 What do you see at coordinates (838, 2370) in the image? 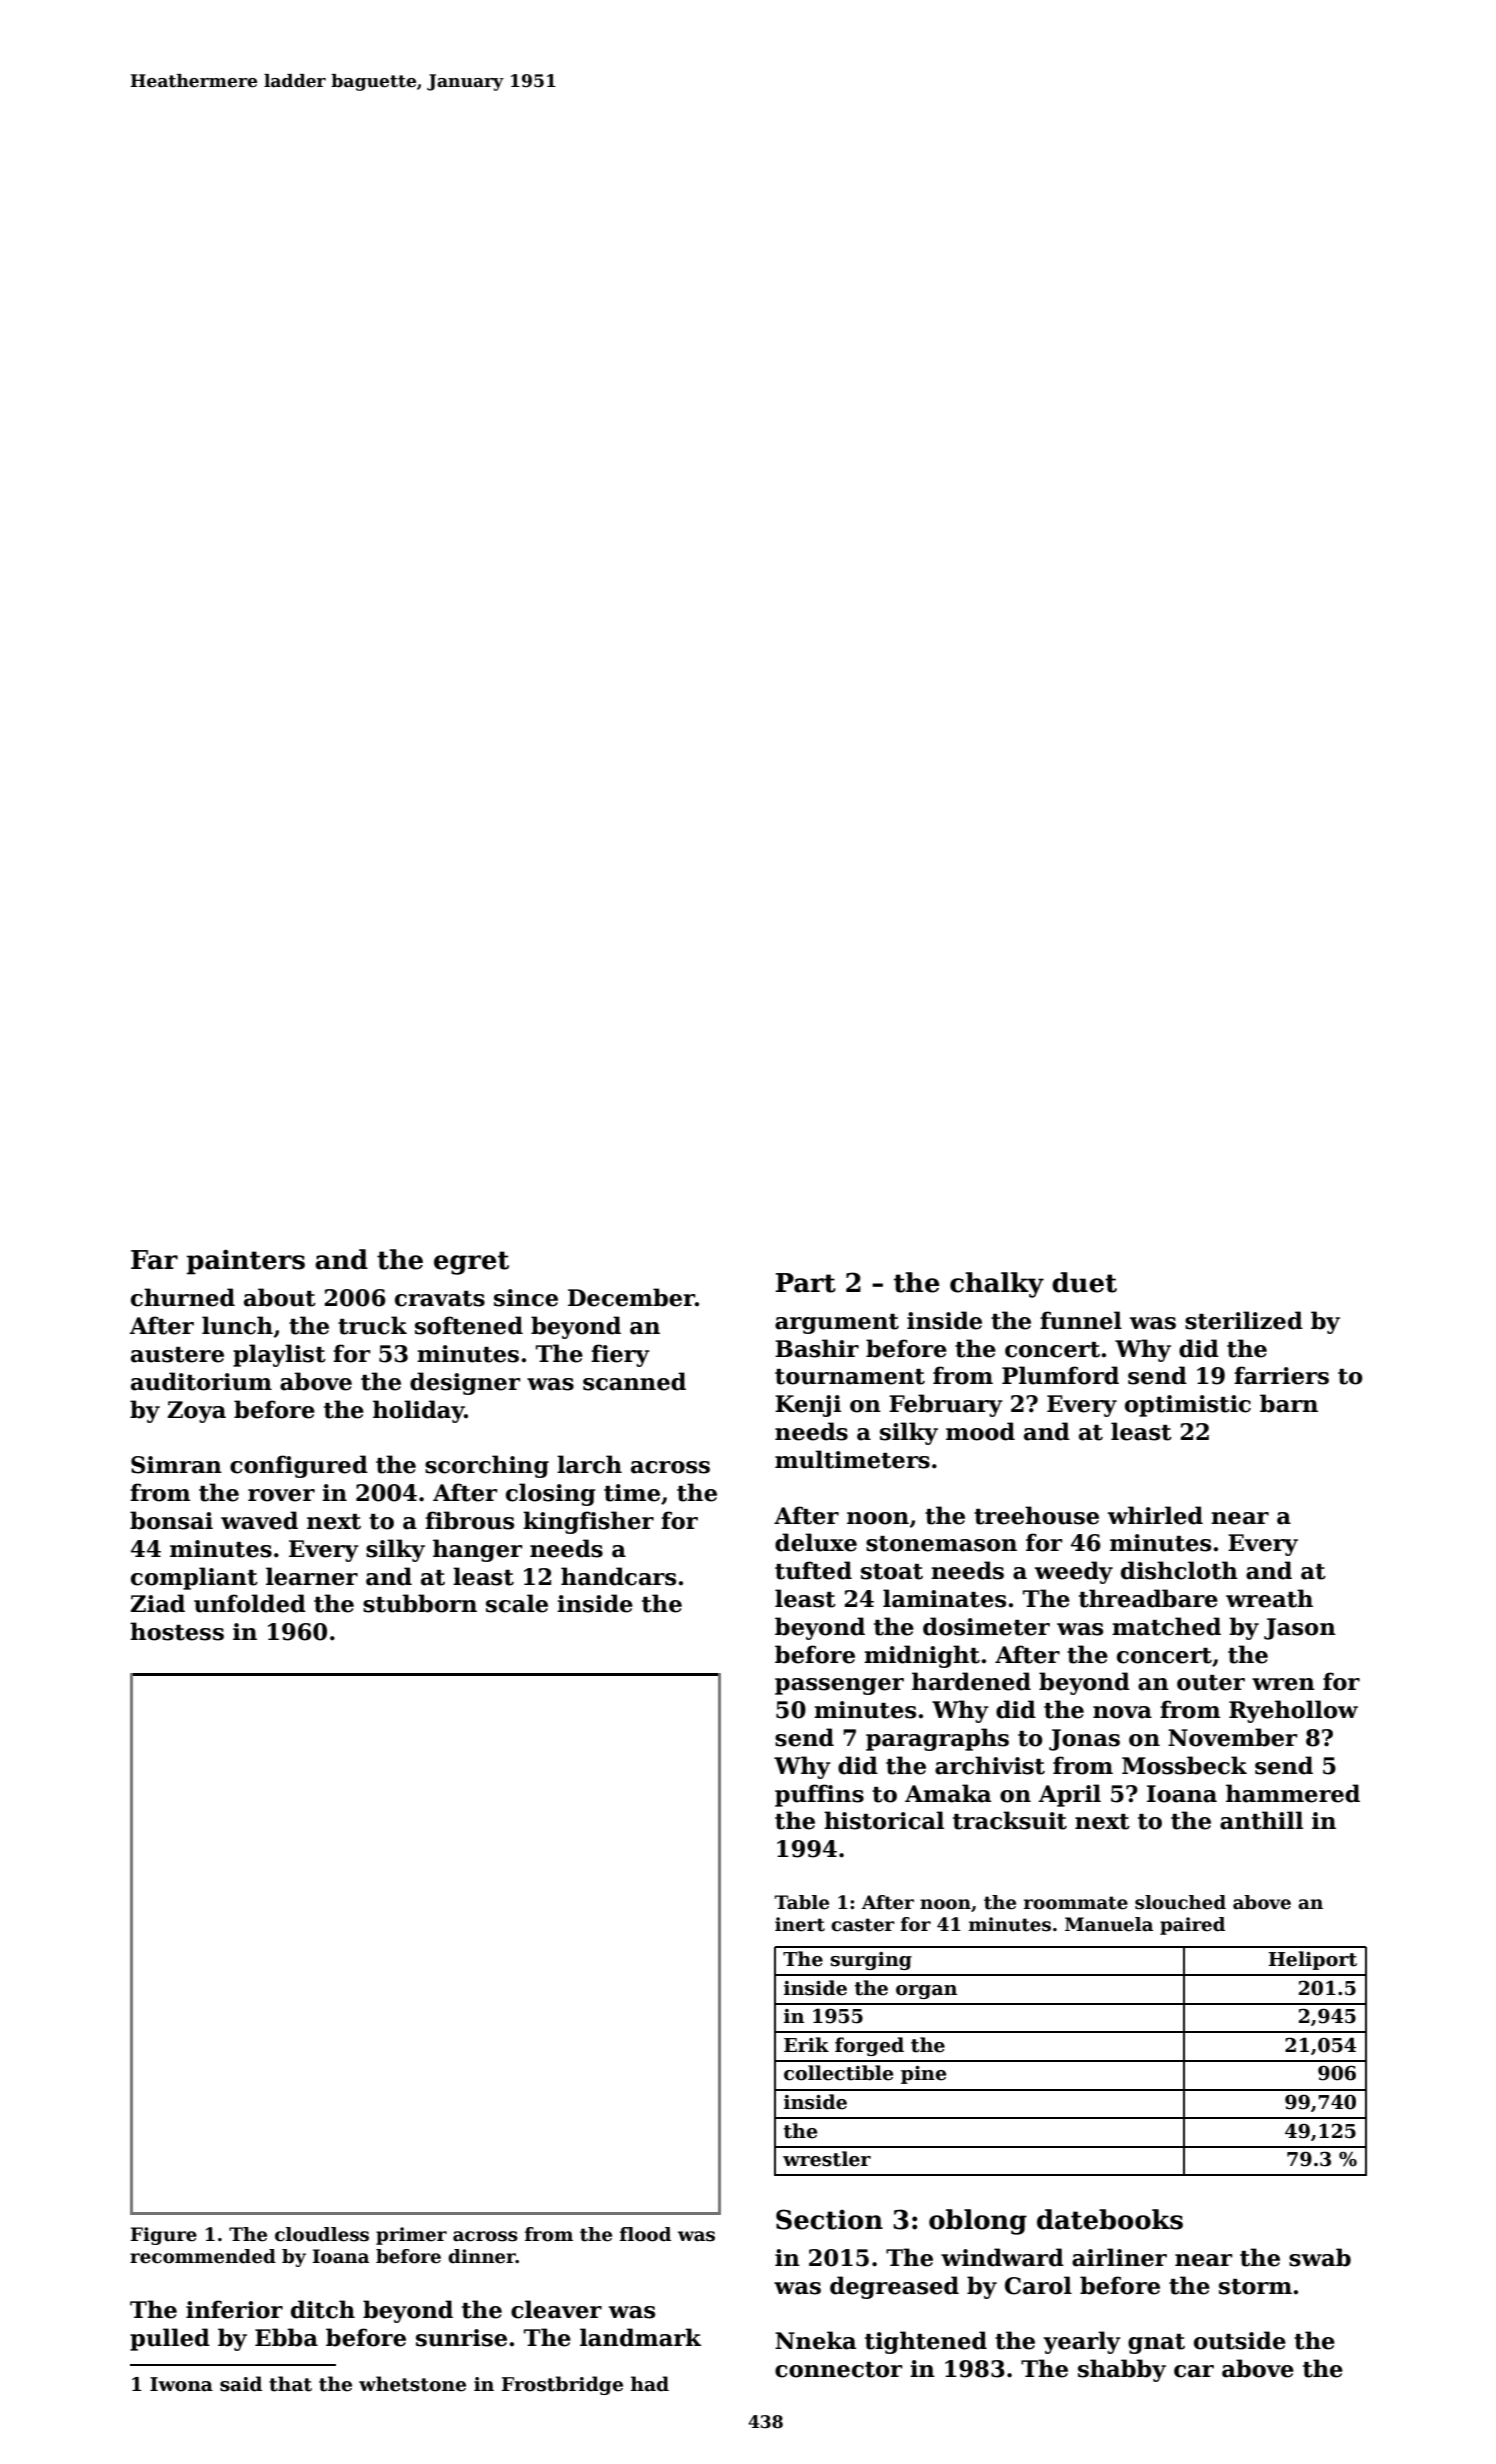
I see `connector` at bounding box center [838, 2370].
